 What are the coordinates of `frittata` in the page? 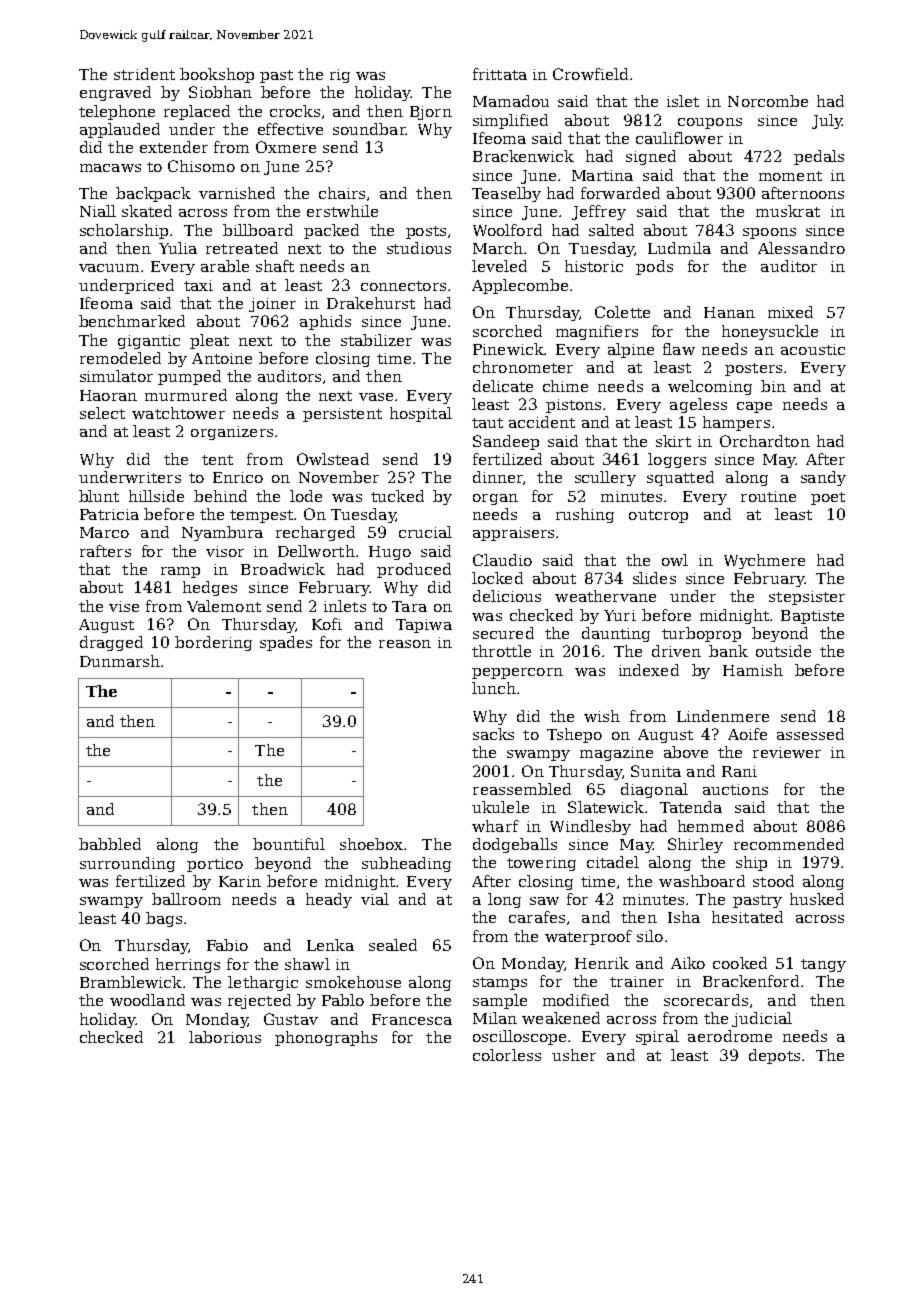 It's located at (500, 74).
